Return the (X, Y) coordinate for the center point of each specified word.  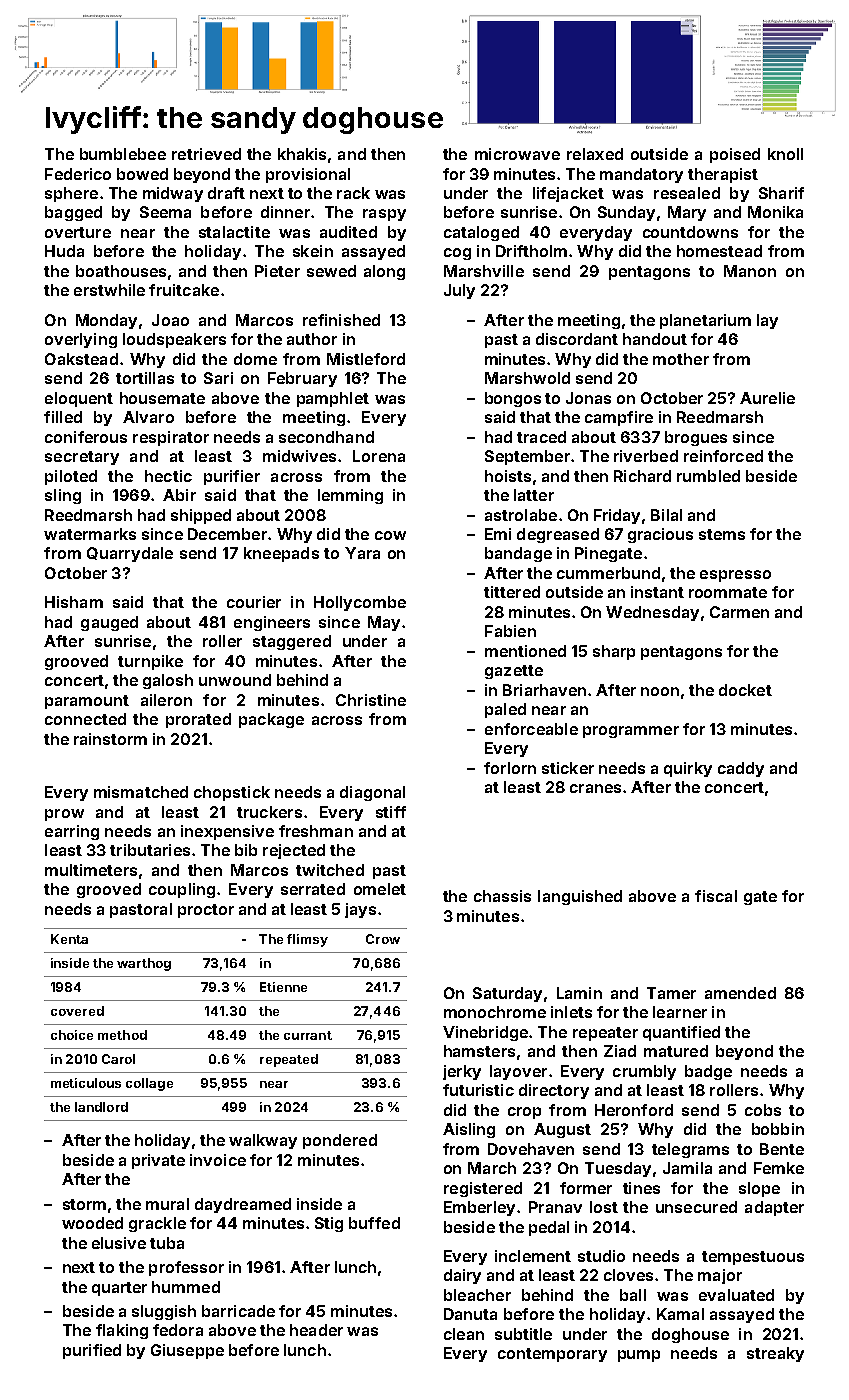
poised (735, 155)
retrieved (206, 154)
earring (72, 832)
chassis (502, 896)
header (316, 1330)
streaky (775, 1354)
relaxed (595, 154)
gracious (660, 535)
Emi (498, 534)
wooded (92, 1223)
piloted (71, 477)
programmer (631, 732)
